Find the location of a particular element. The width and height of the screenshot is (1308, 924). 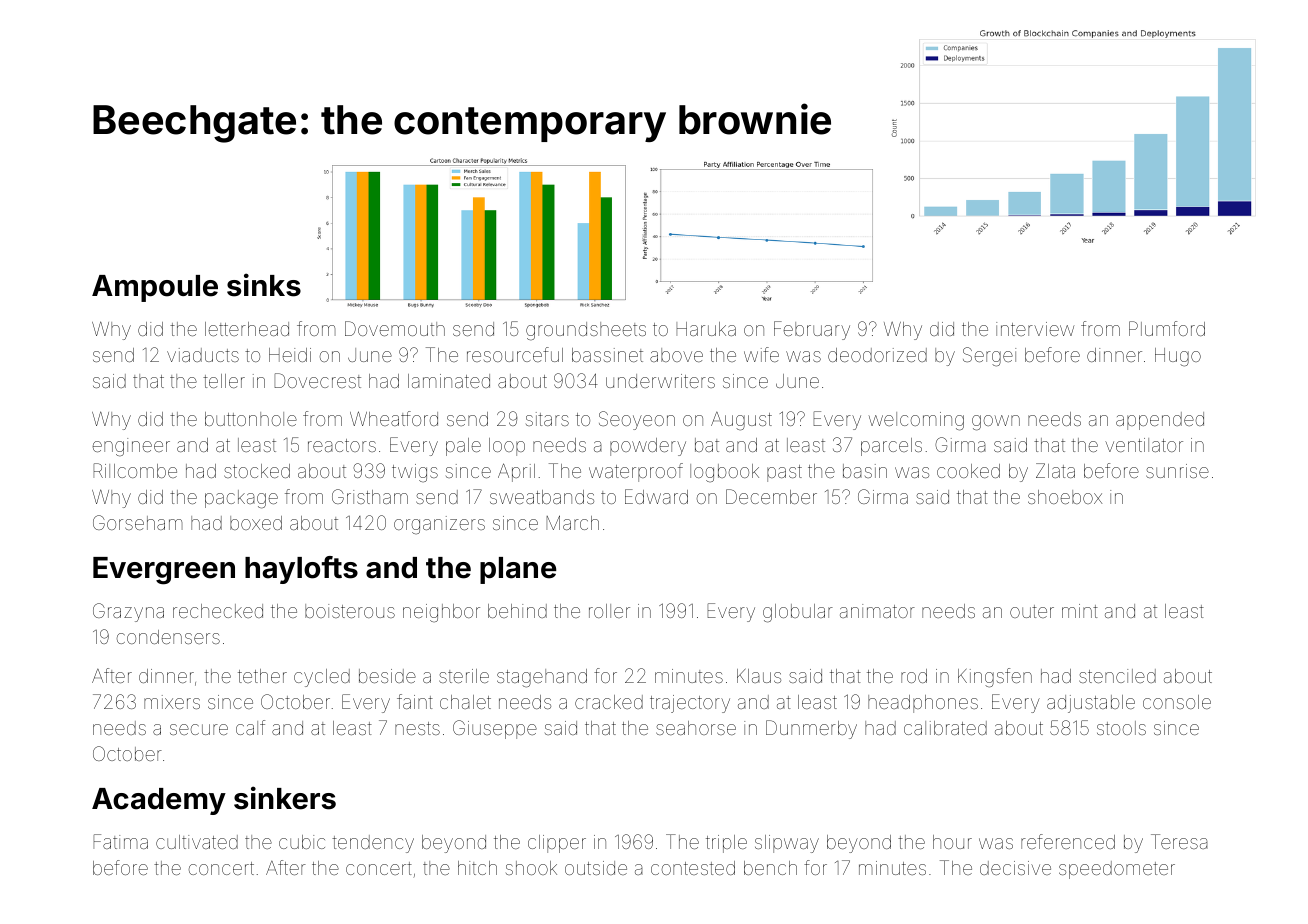

interview is located at coordinates (1035, 329).
